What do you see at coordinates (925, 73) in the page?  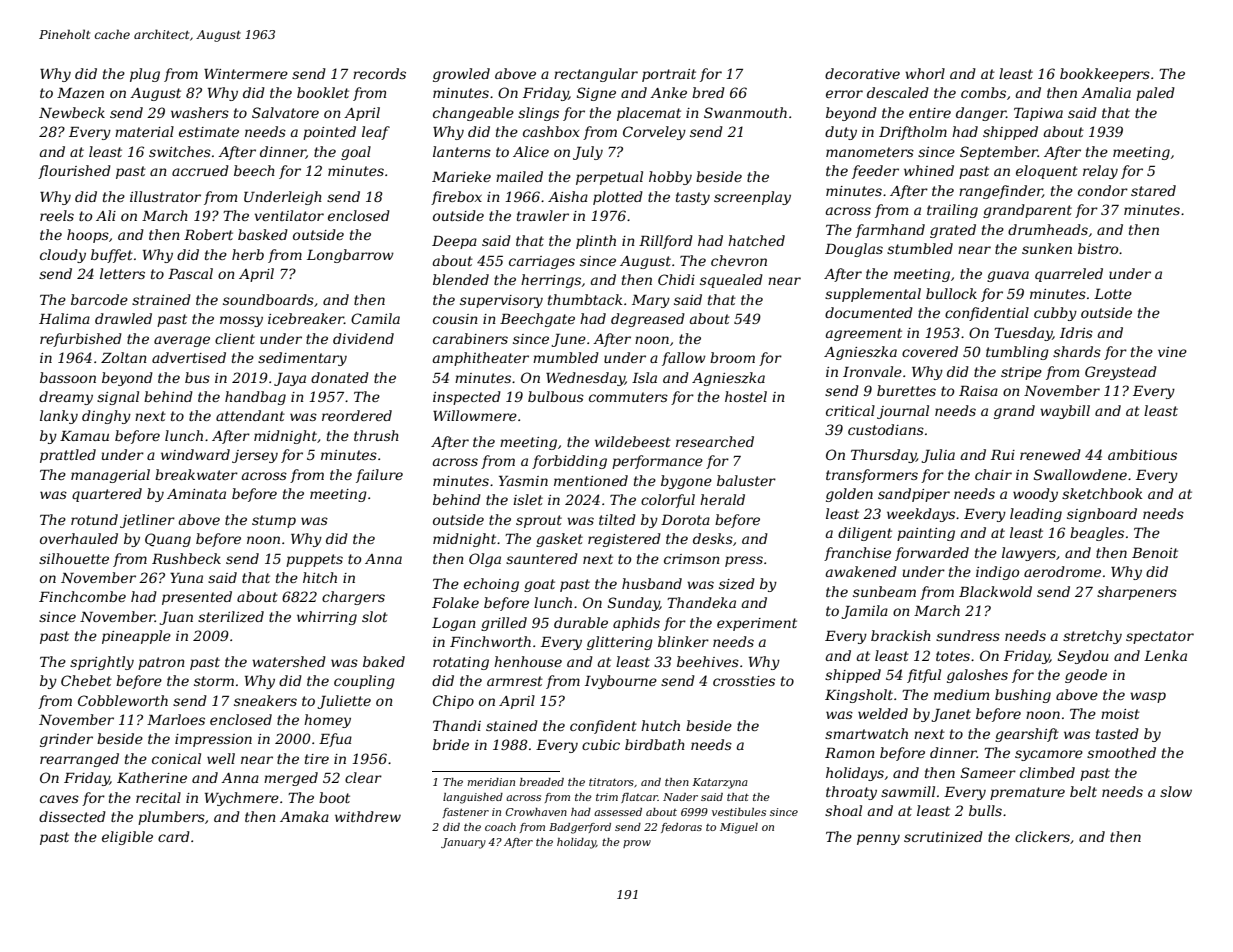 I see `whorl` at bounding box center [925, 73].
